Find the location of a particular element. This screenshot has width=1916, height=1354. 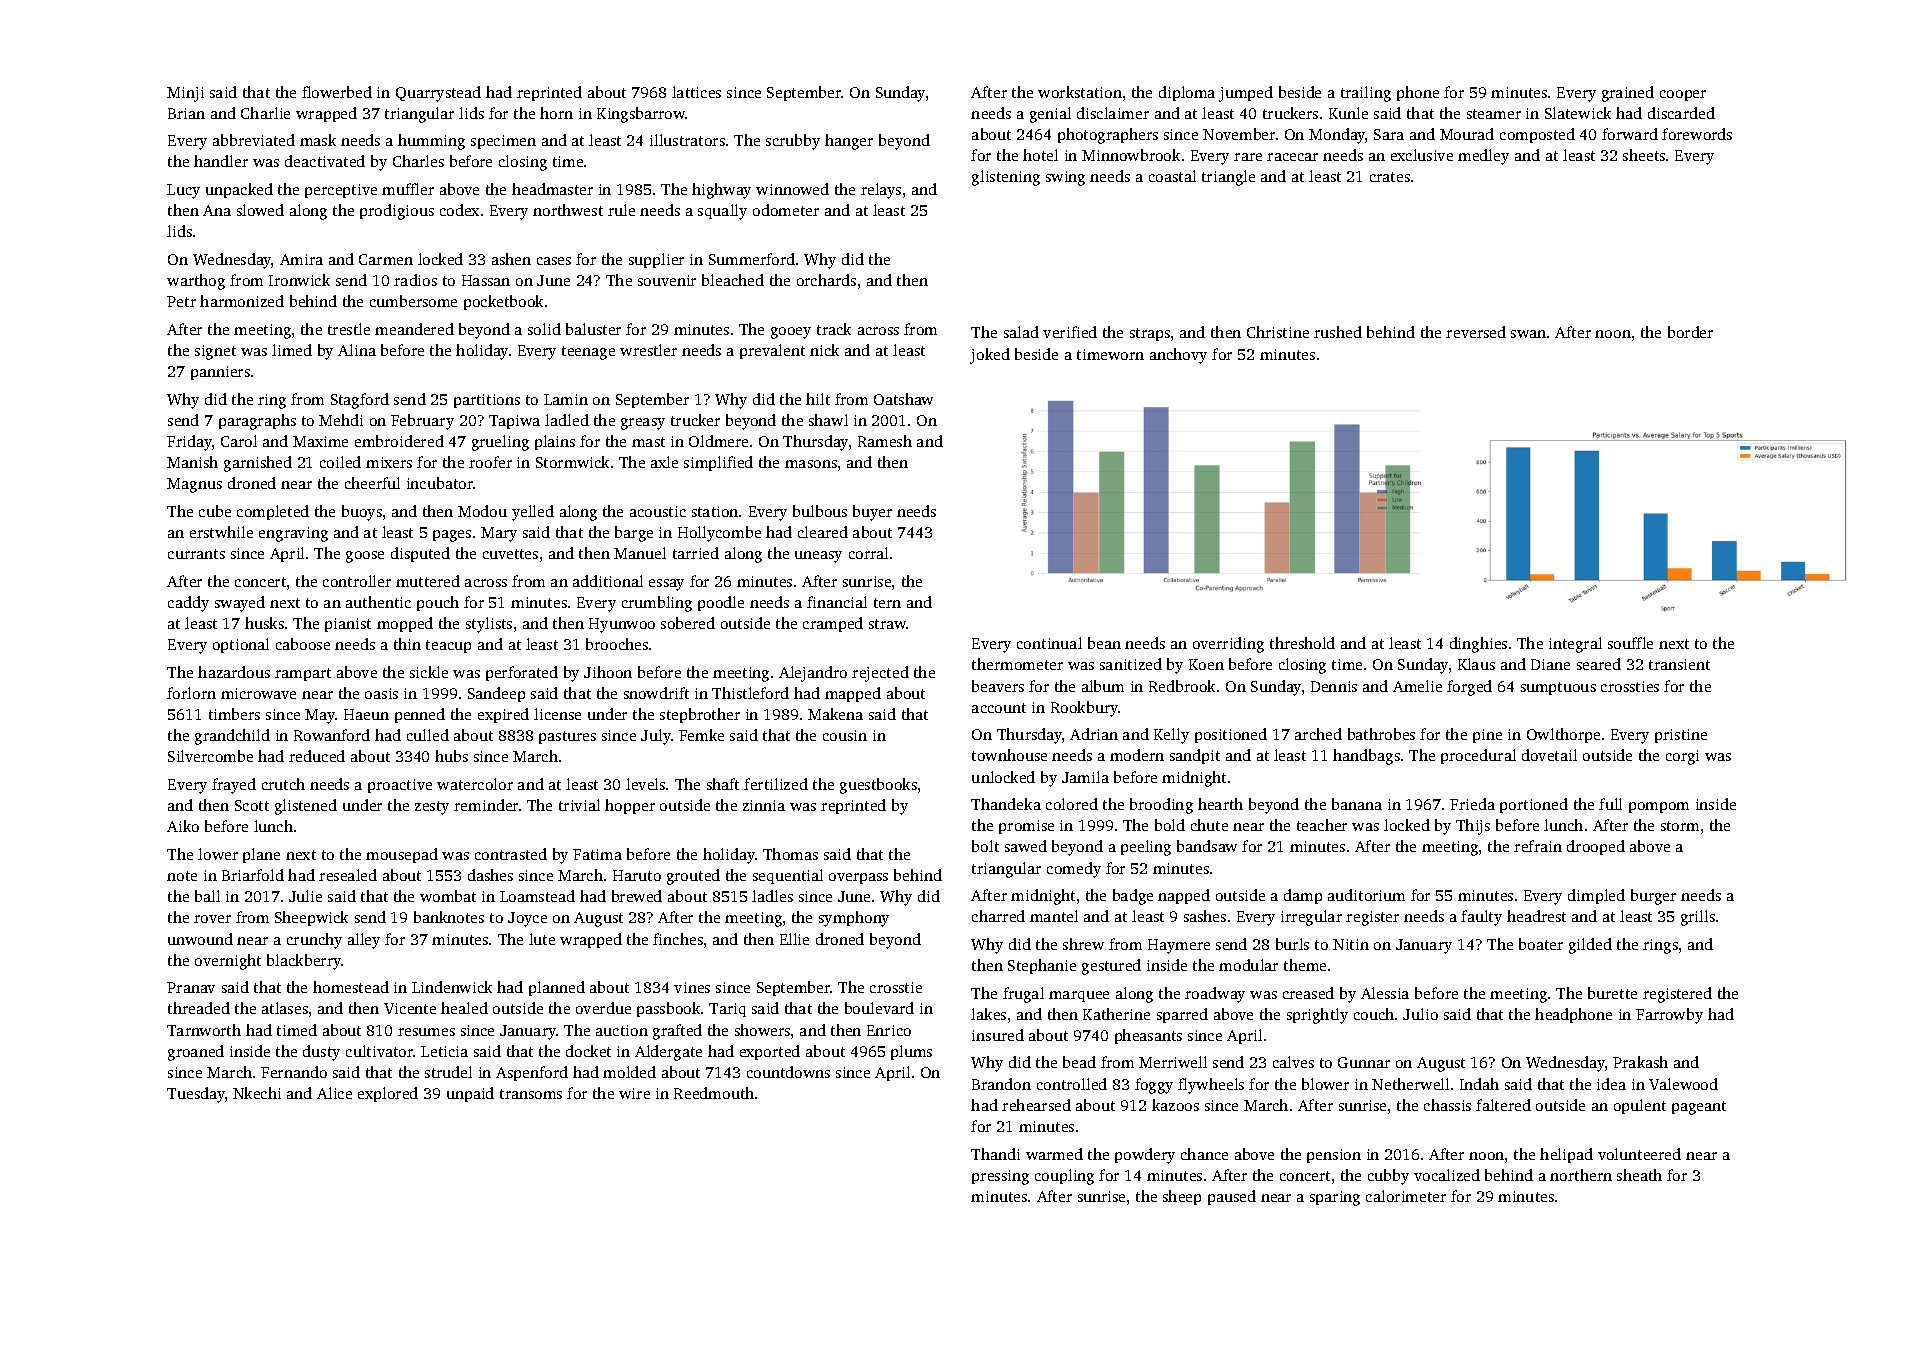

abbreviated is located at coordinates (254, 140).
